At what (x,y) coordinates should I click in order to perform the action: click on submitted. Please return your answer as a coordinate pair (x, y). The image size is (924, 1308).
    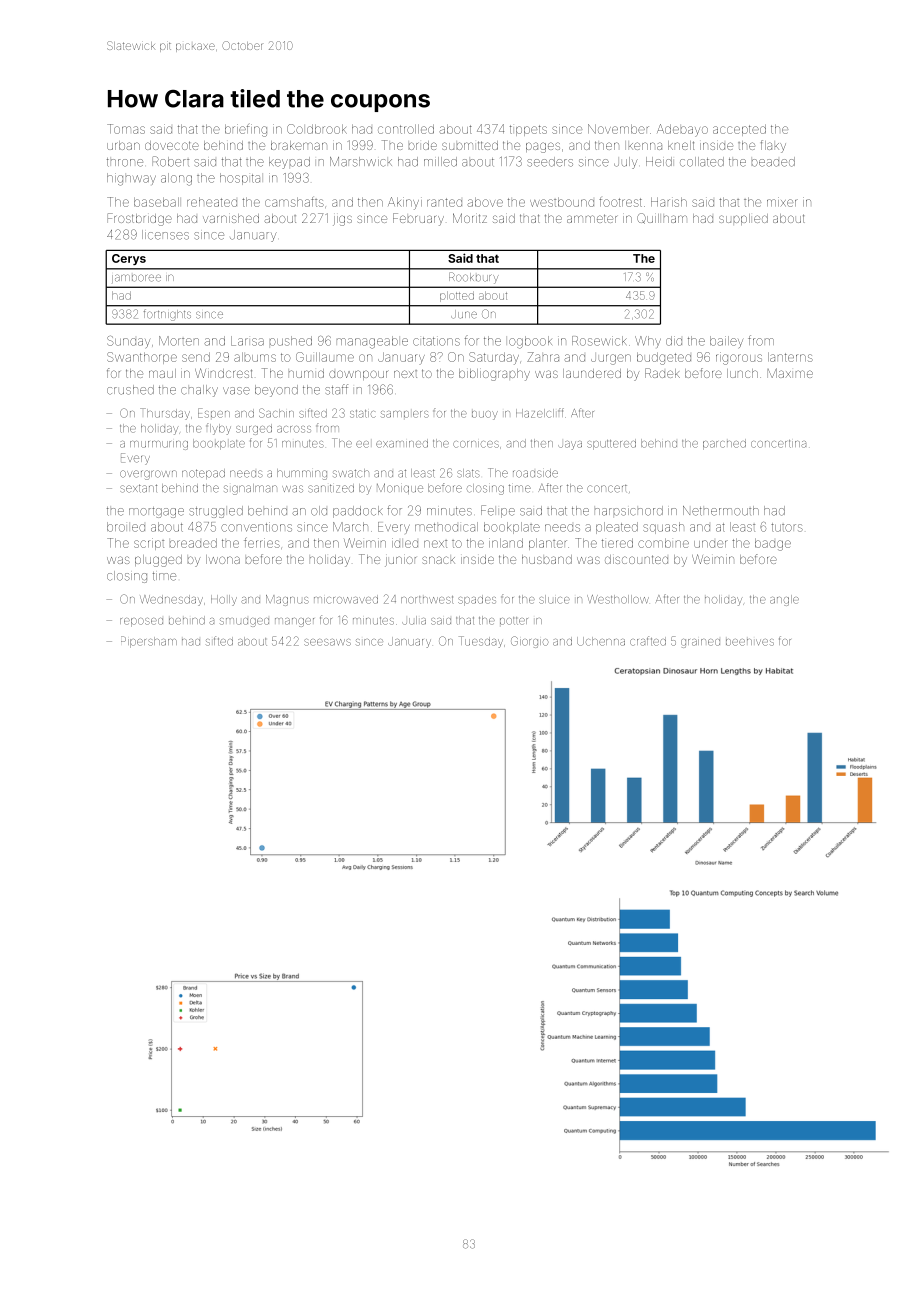
    Looking at the image, I should click on (470, 145).
